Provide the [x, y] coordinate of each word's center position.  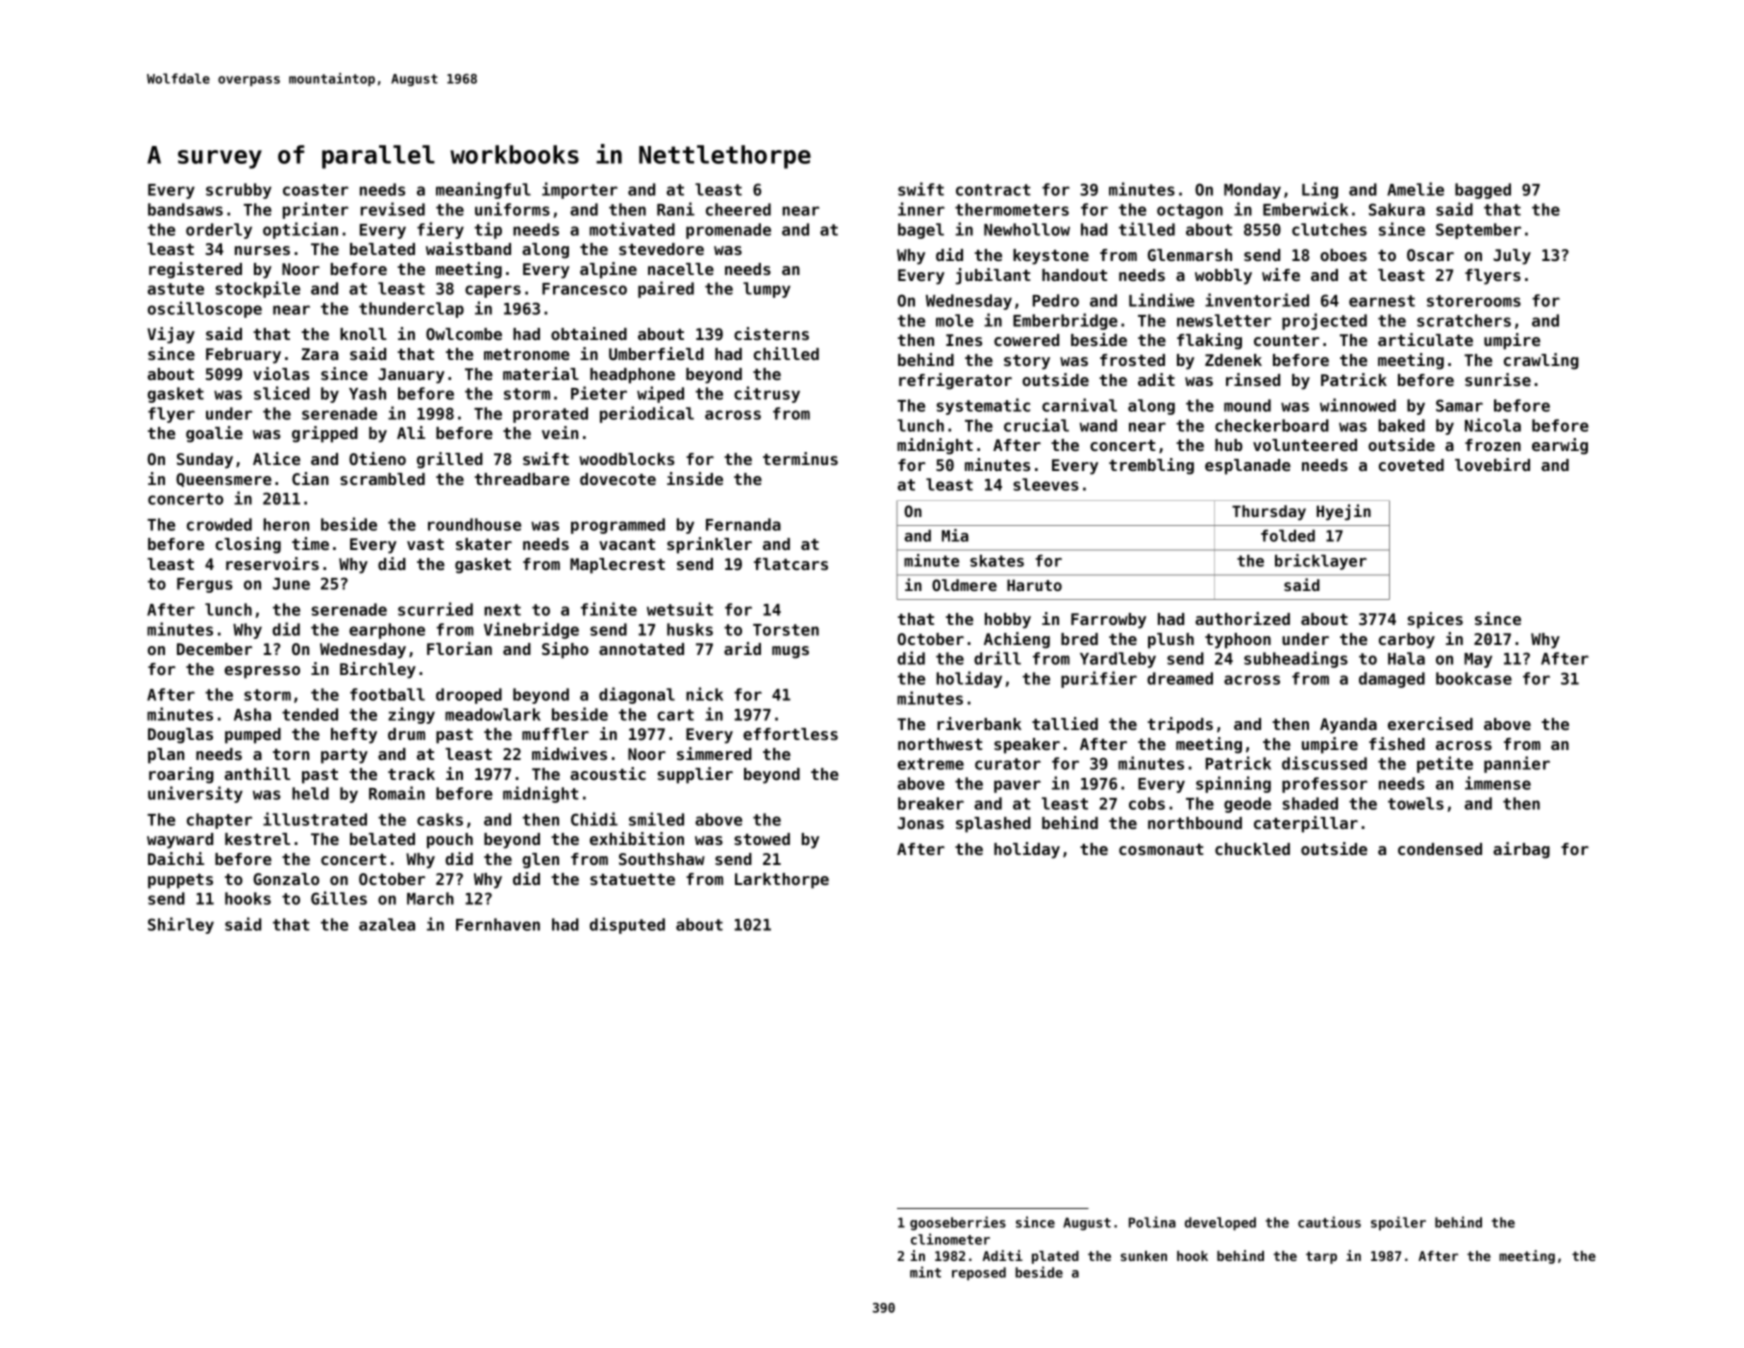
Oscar [1430, 255]
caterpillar [1306, 824]
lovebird [1492, 464]
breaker [931, 803]
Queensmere [224, 480]
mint [925, 1272]
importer [580, 190]
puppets [180, 881]
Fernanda [743, 524]
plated [1055, 1257]
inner [921, 209]
